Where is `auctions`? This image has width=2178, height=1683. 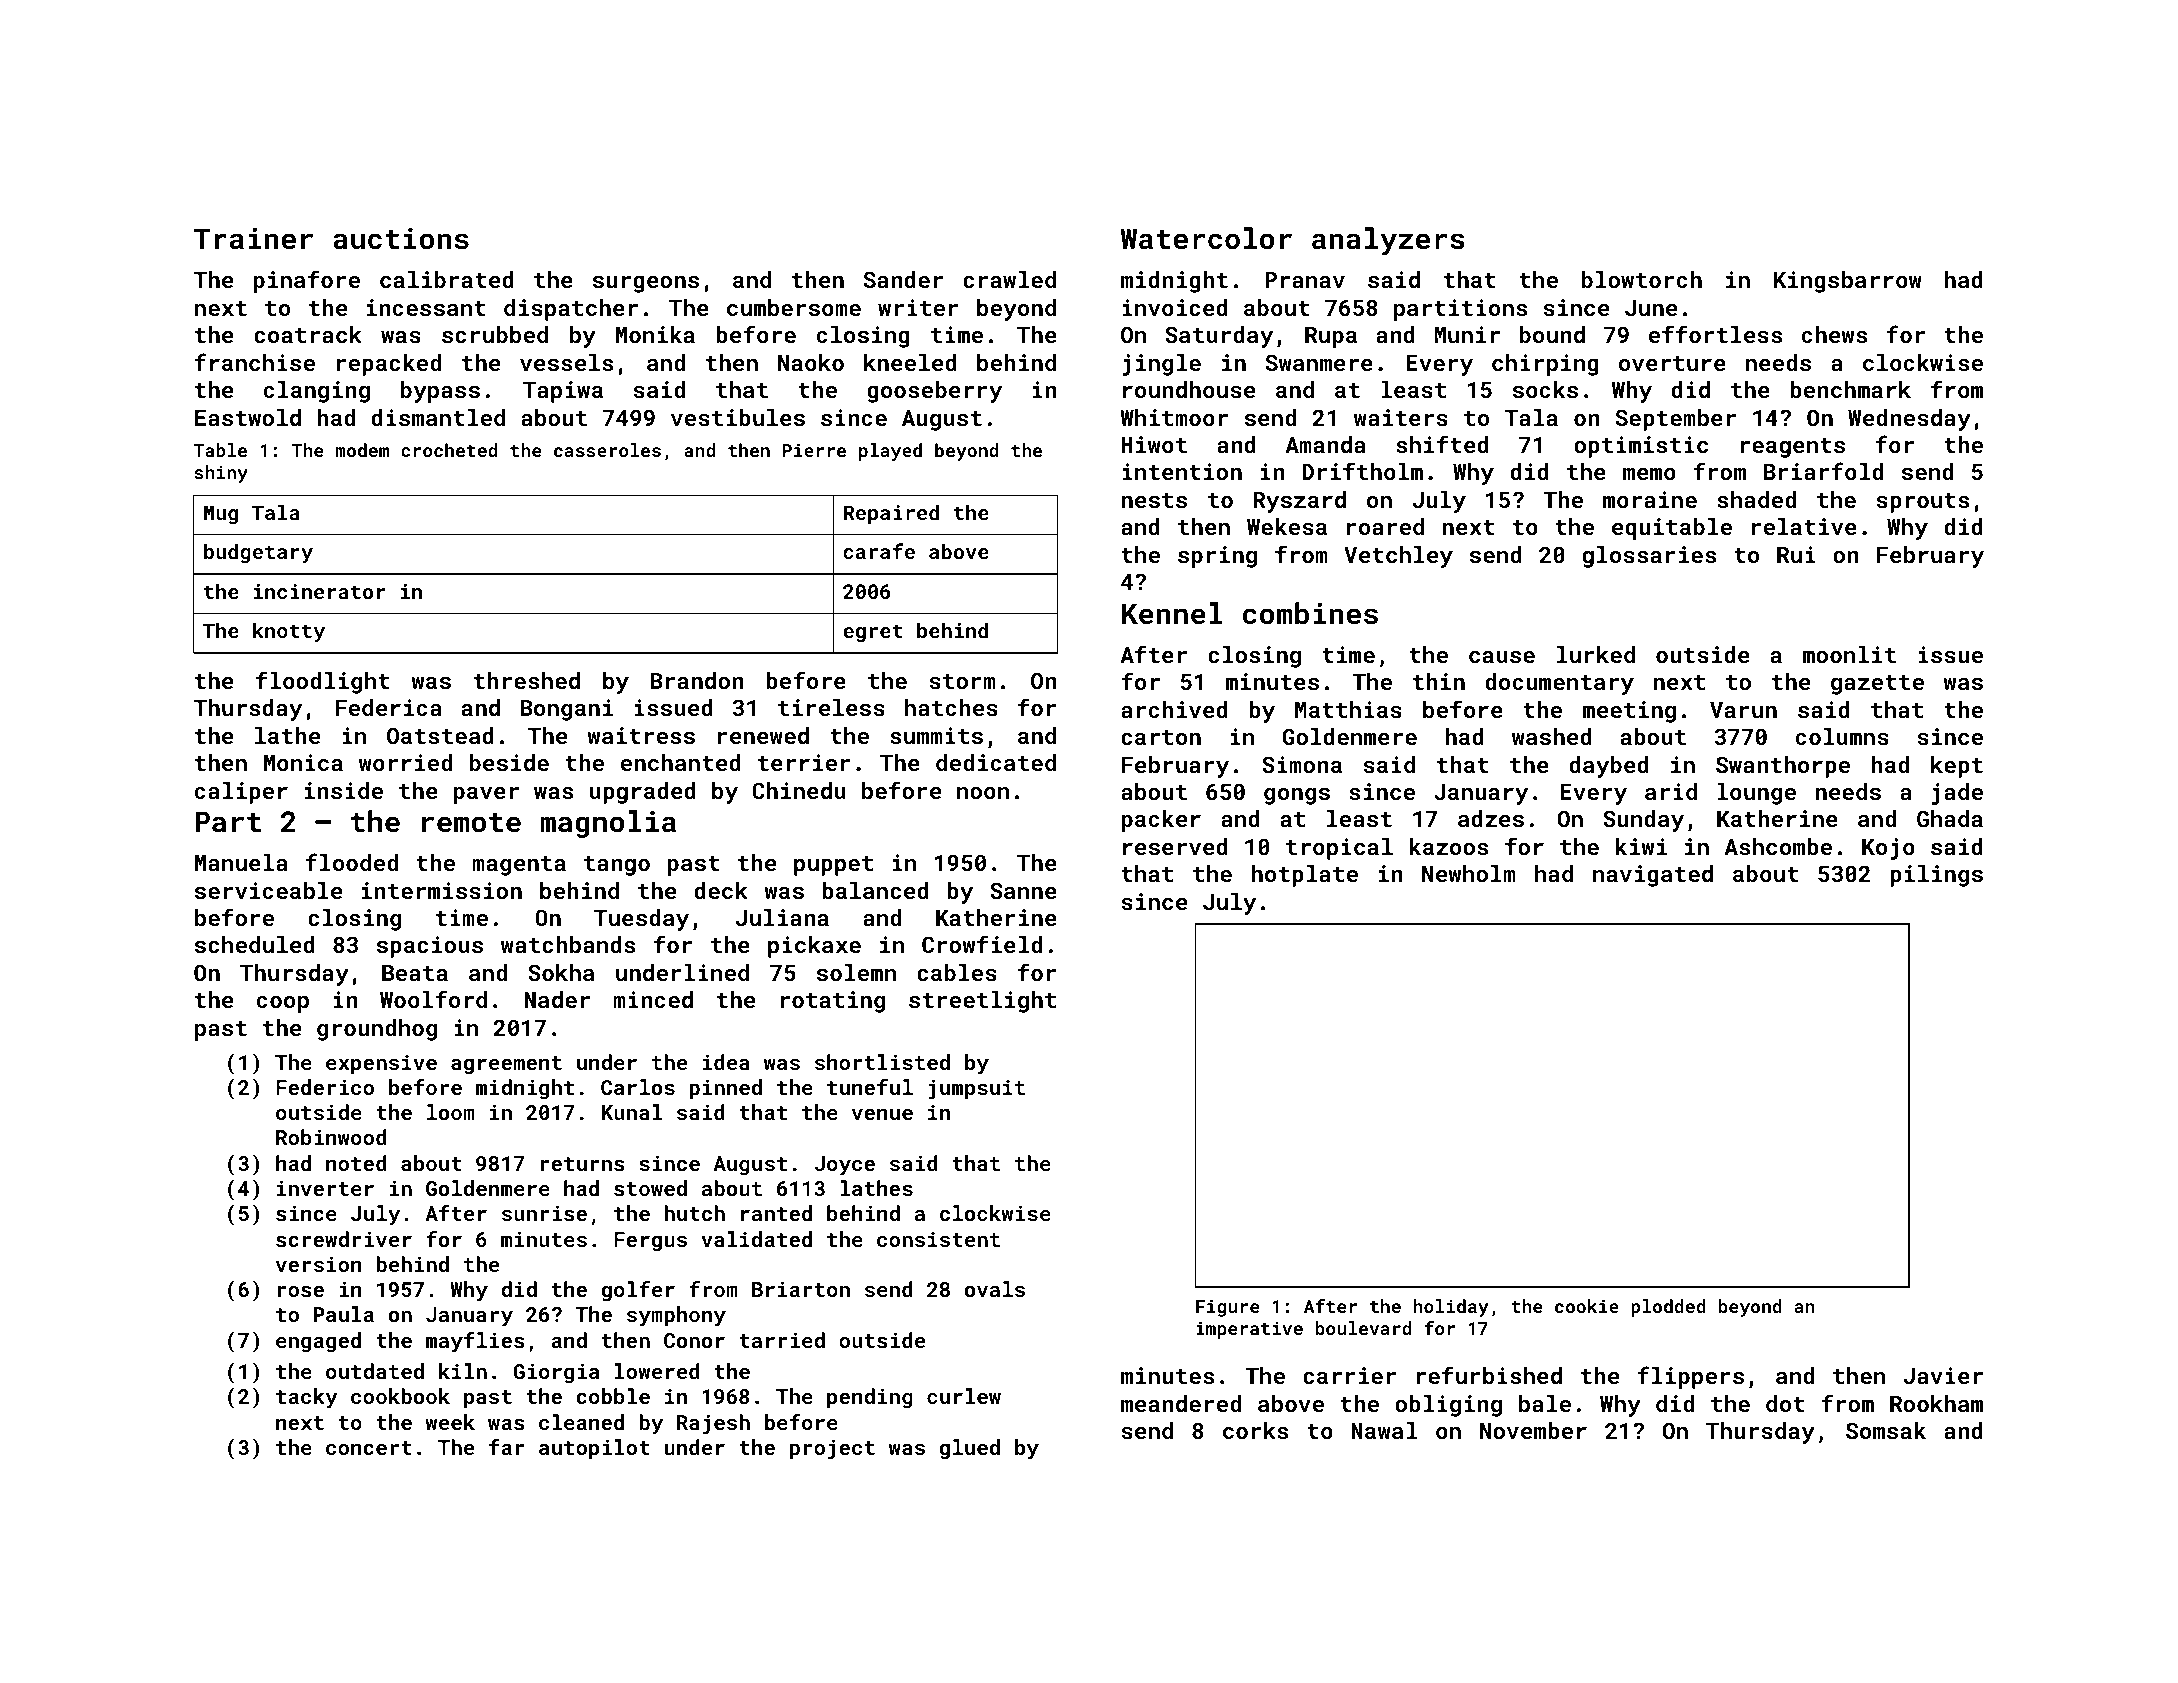 auctions is located at coordinates (401, 239).
